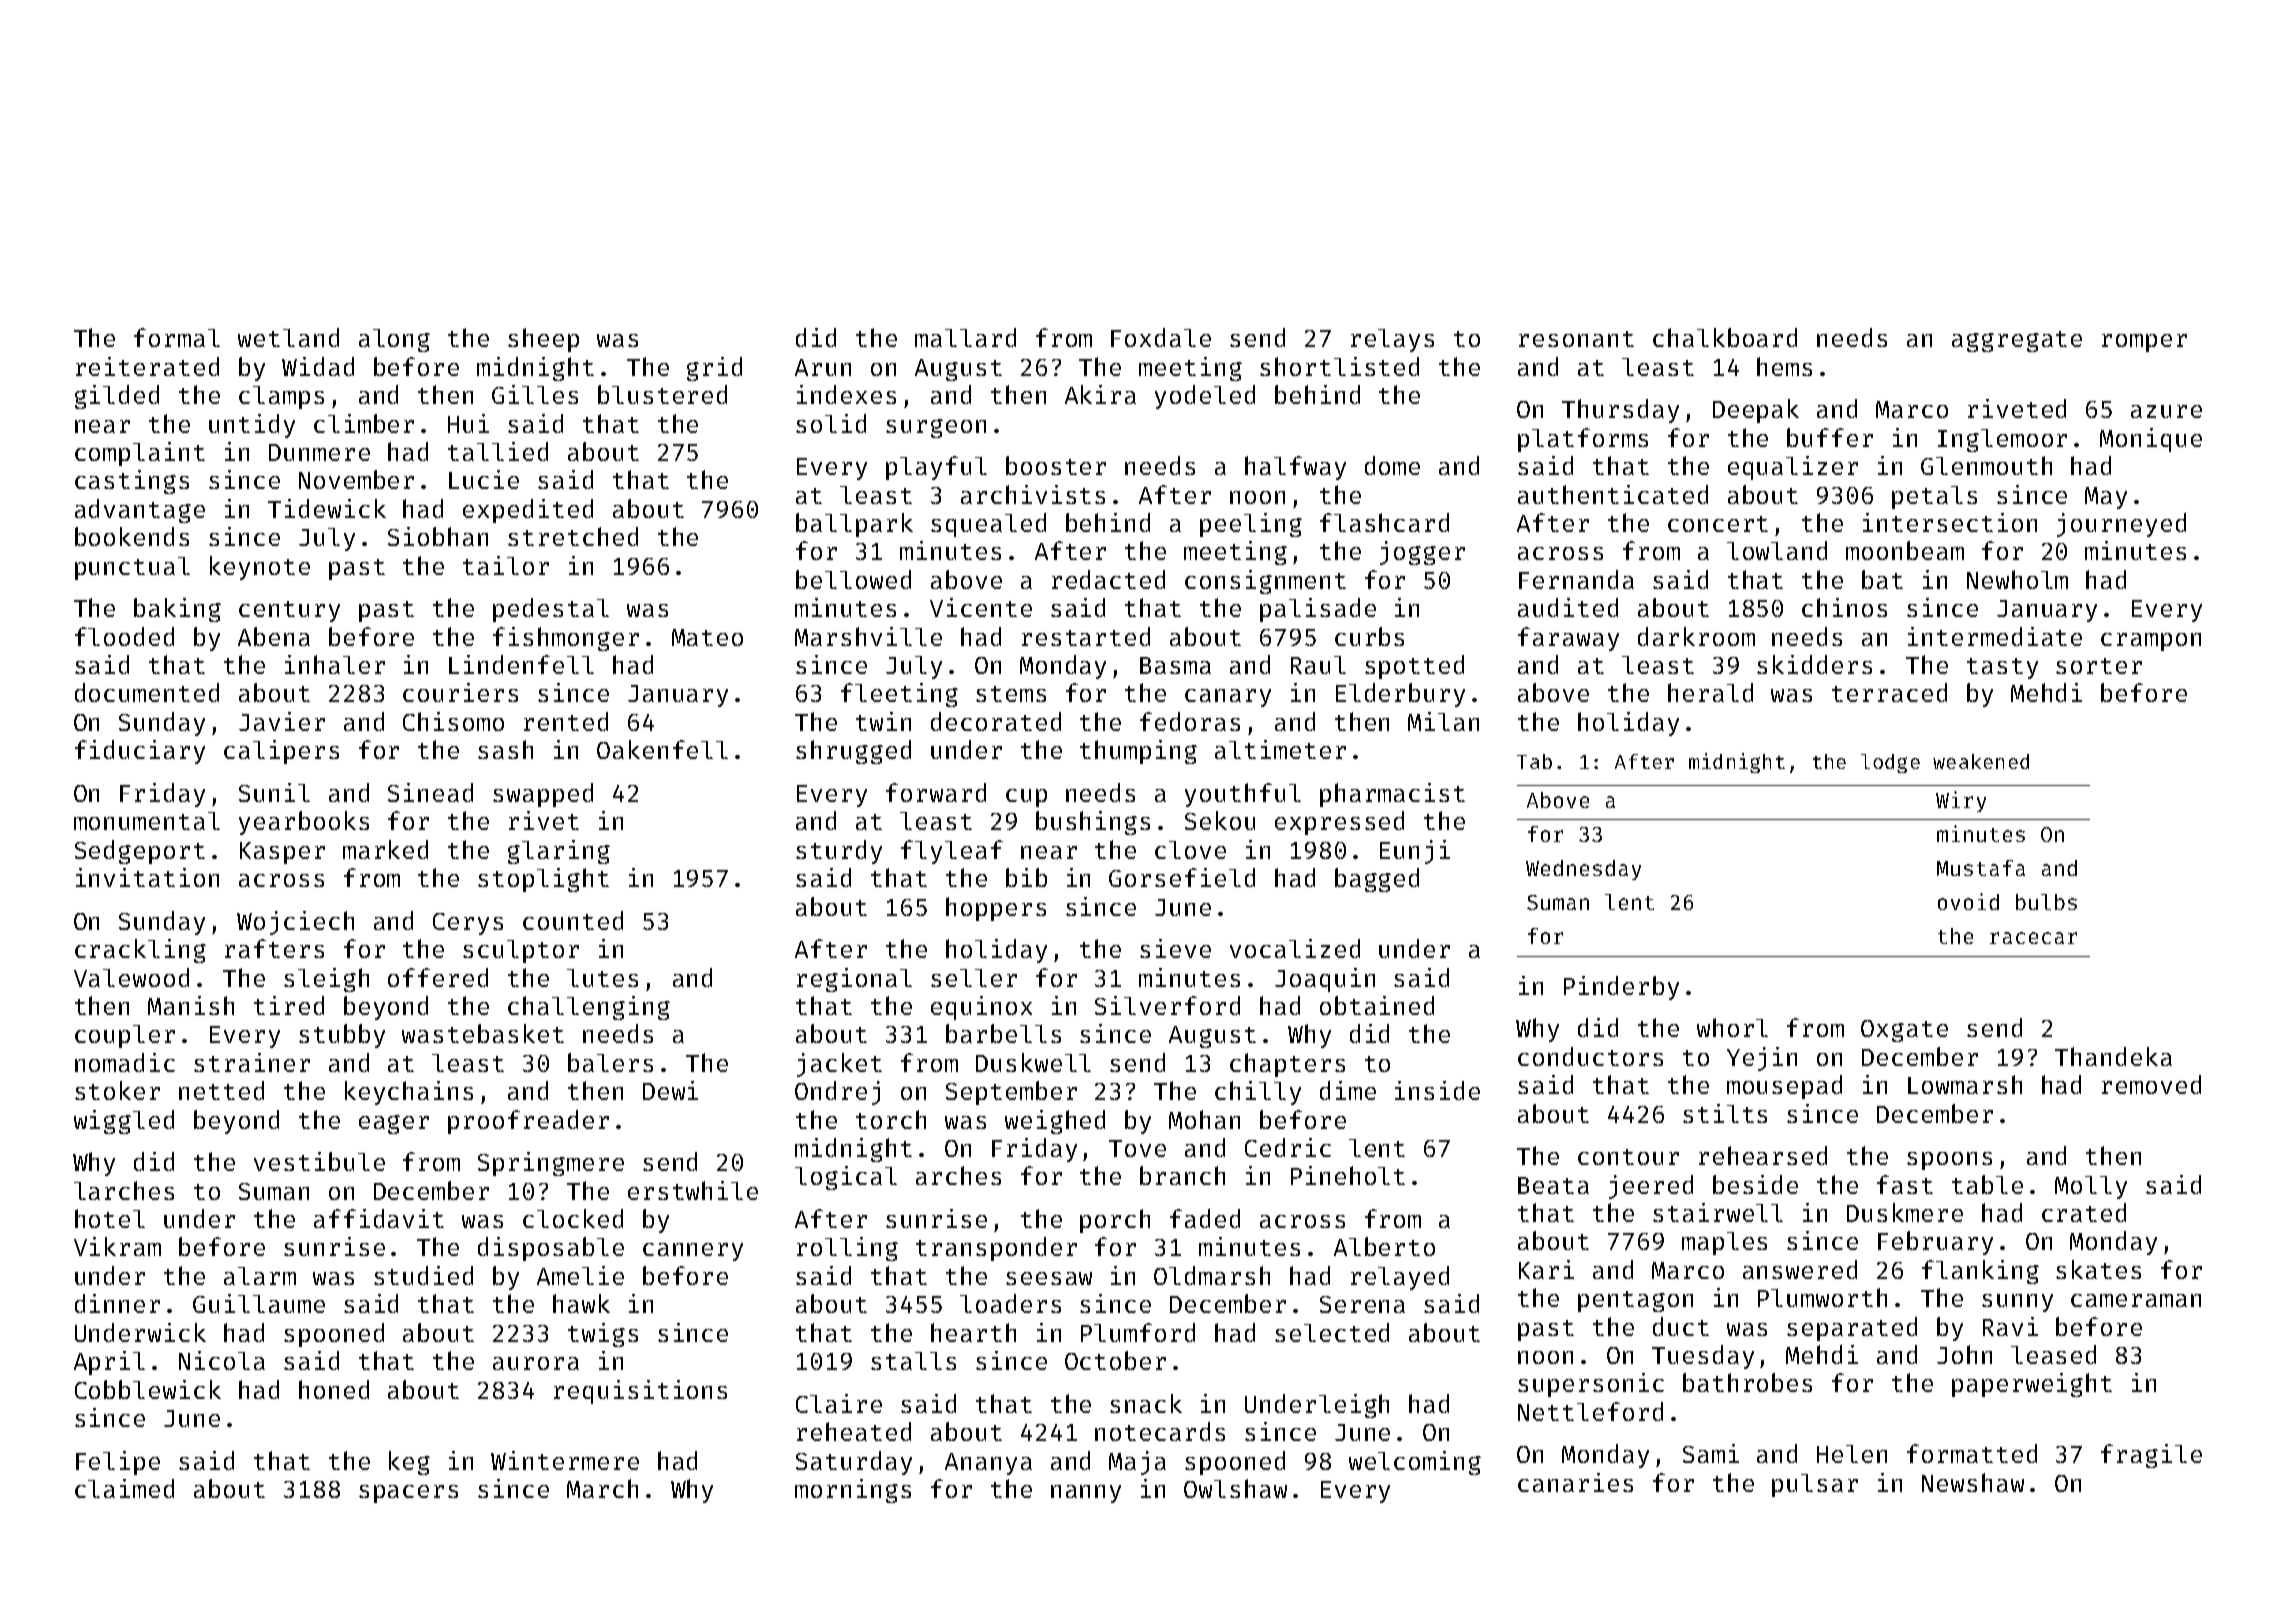  Describe the element at coordinates (1318, 610) in the screenshot. I see `palisade` at that location.
